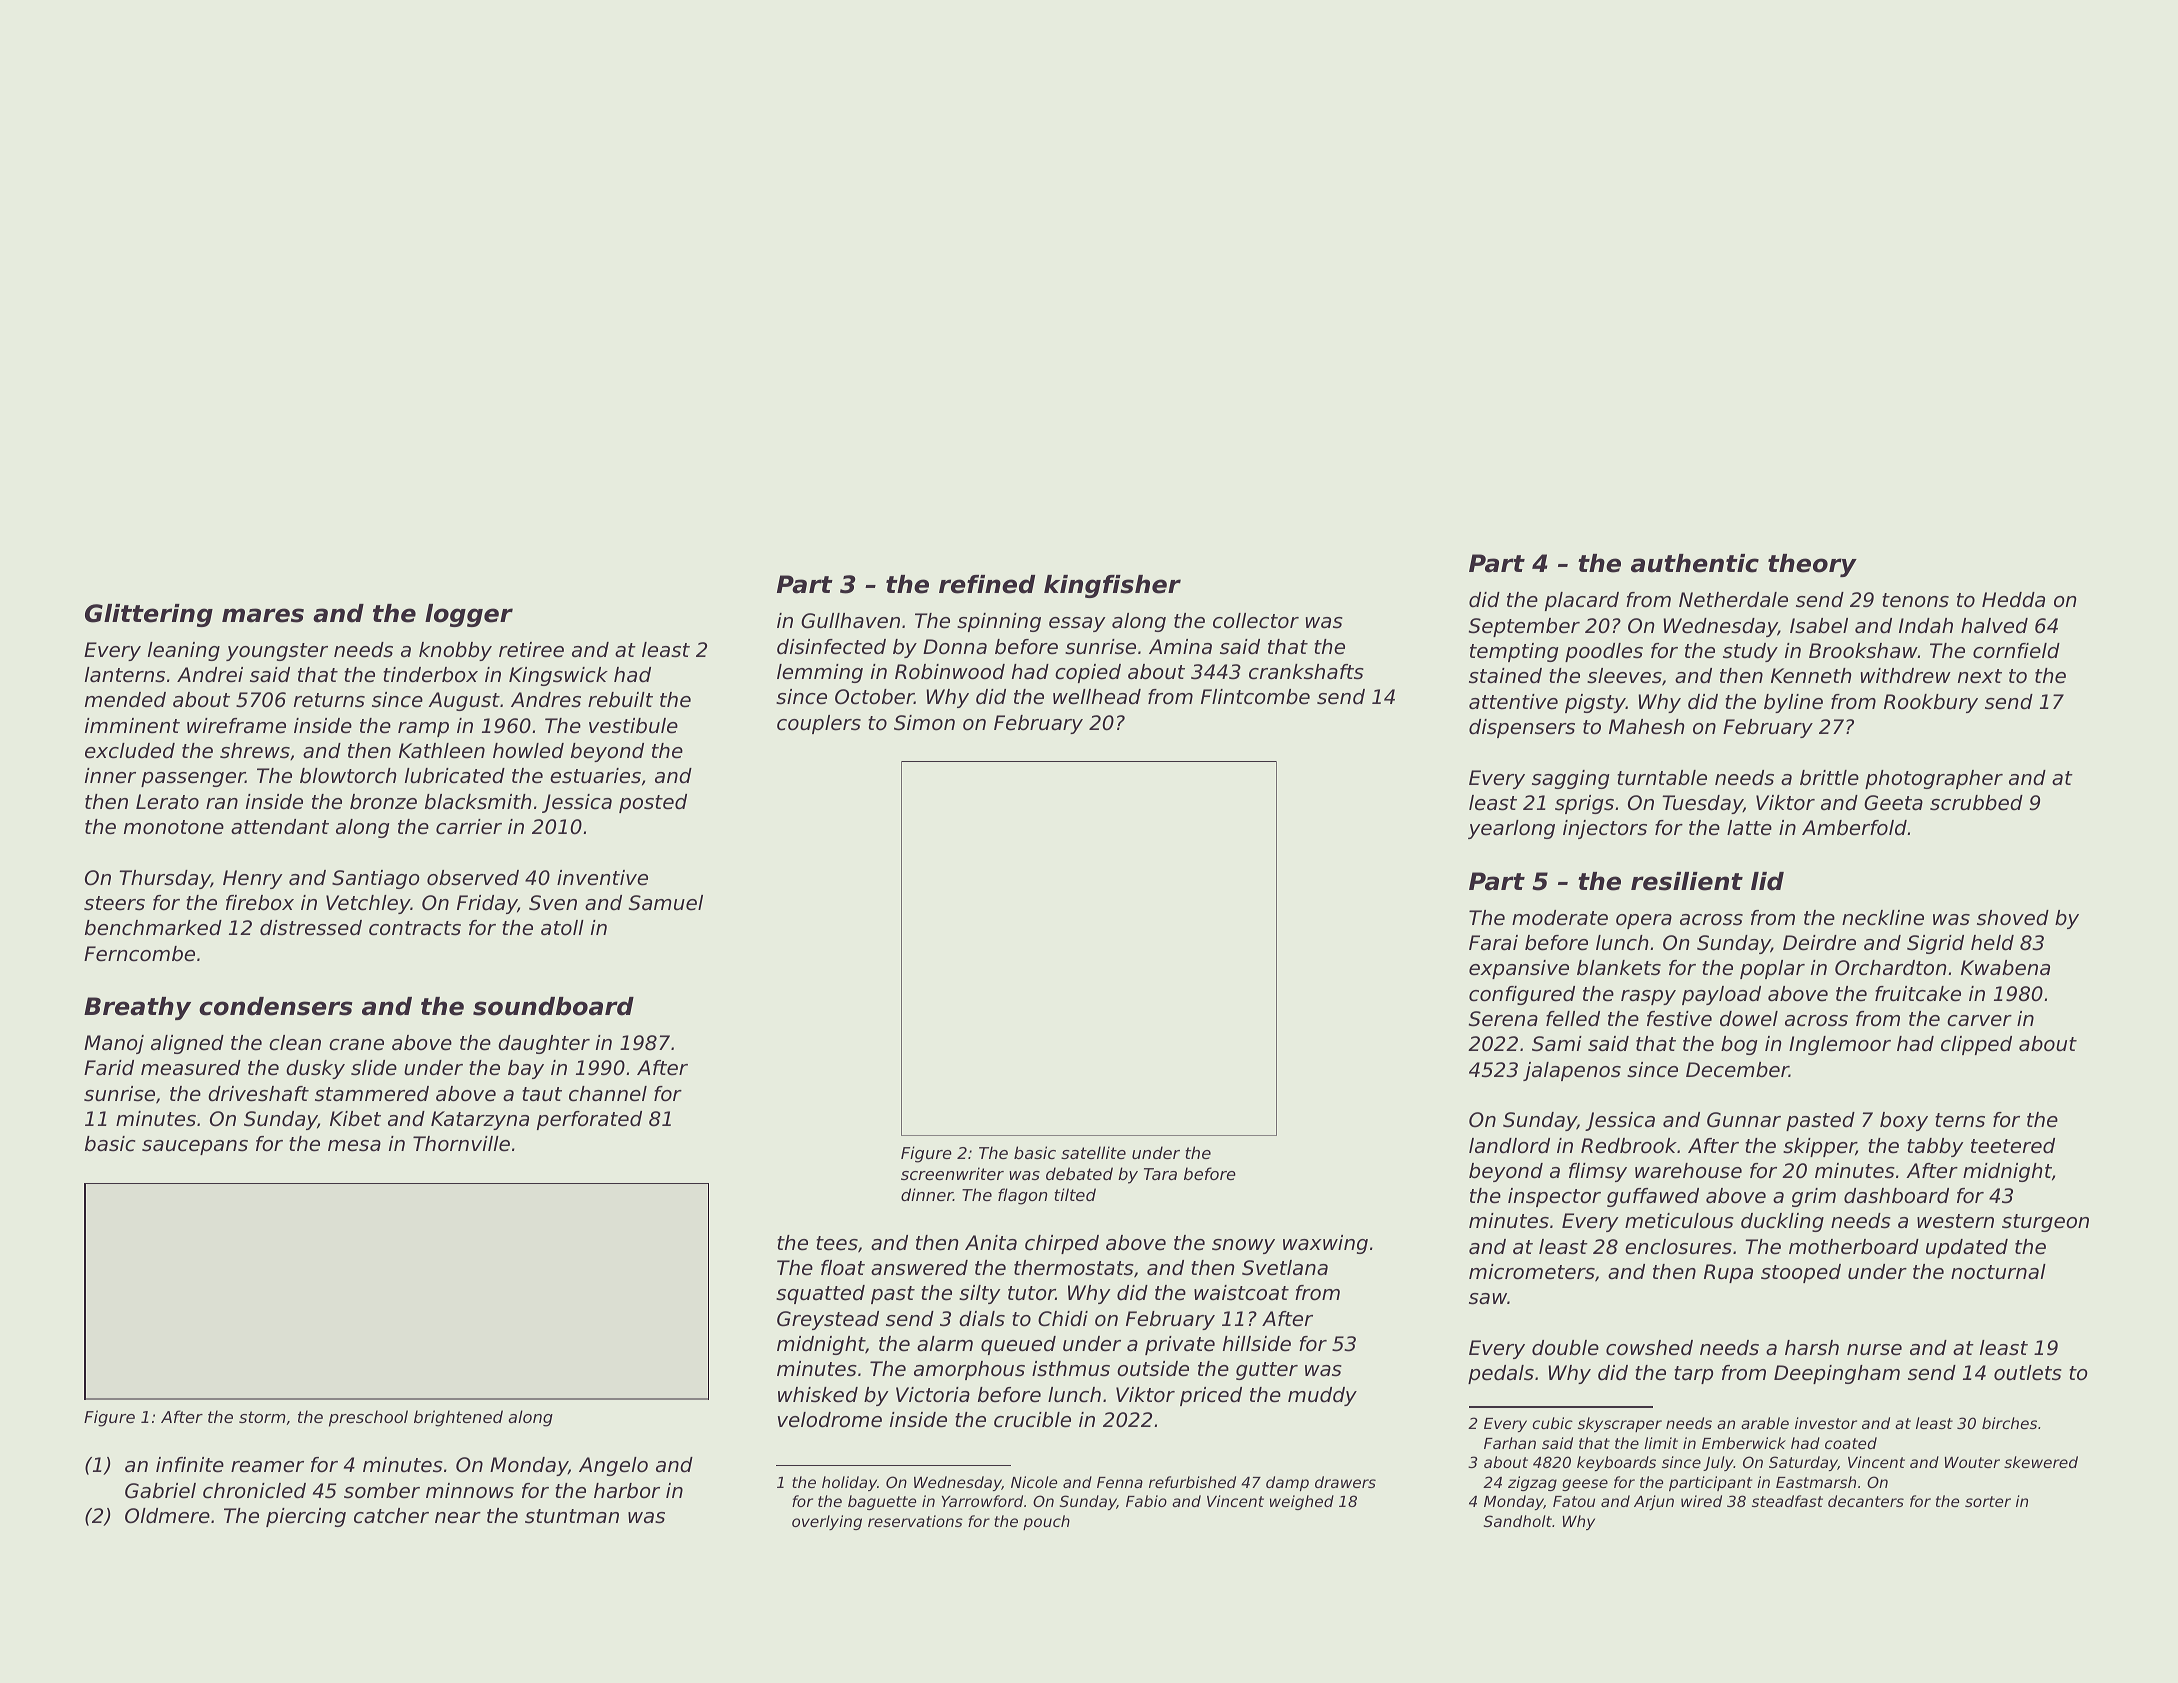  What do you see at coordinates (1976, 1045) in the screenshot?
I see `clipped` at bounding box center [1976, 1045].
